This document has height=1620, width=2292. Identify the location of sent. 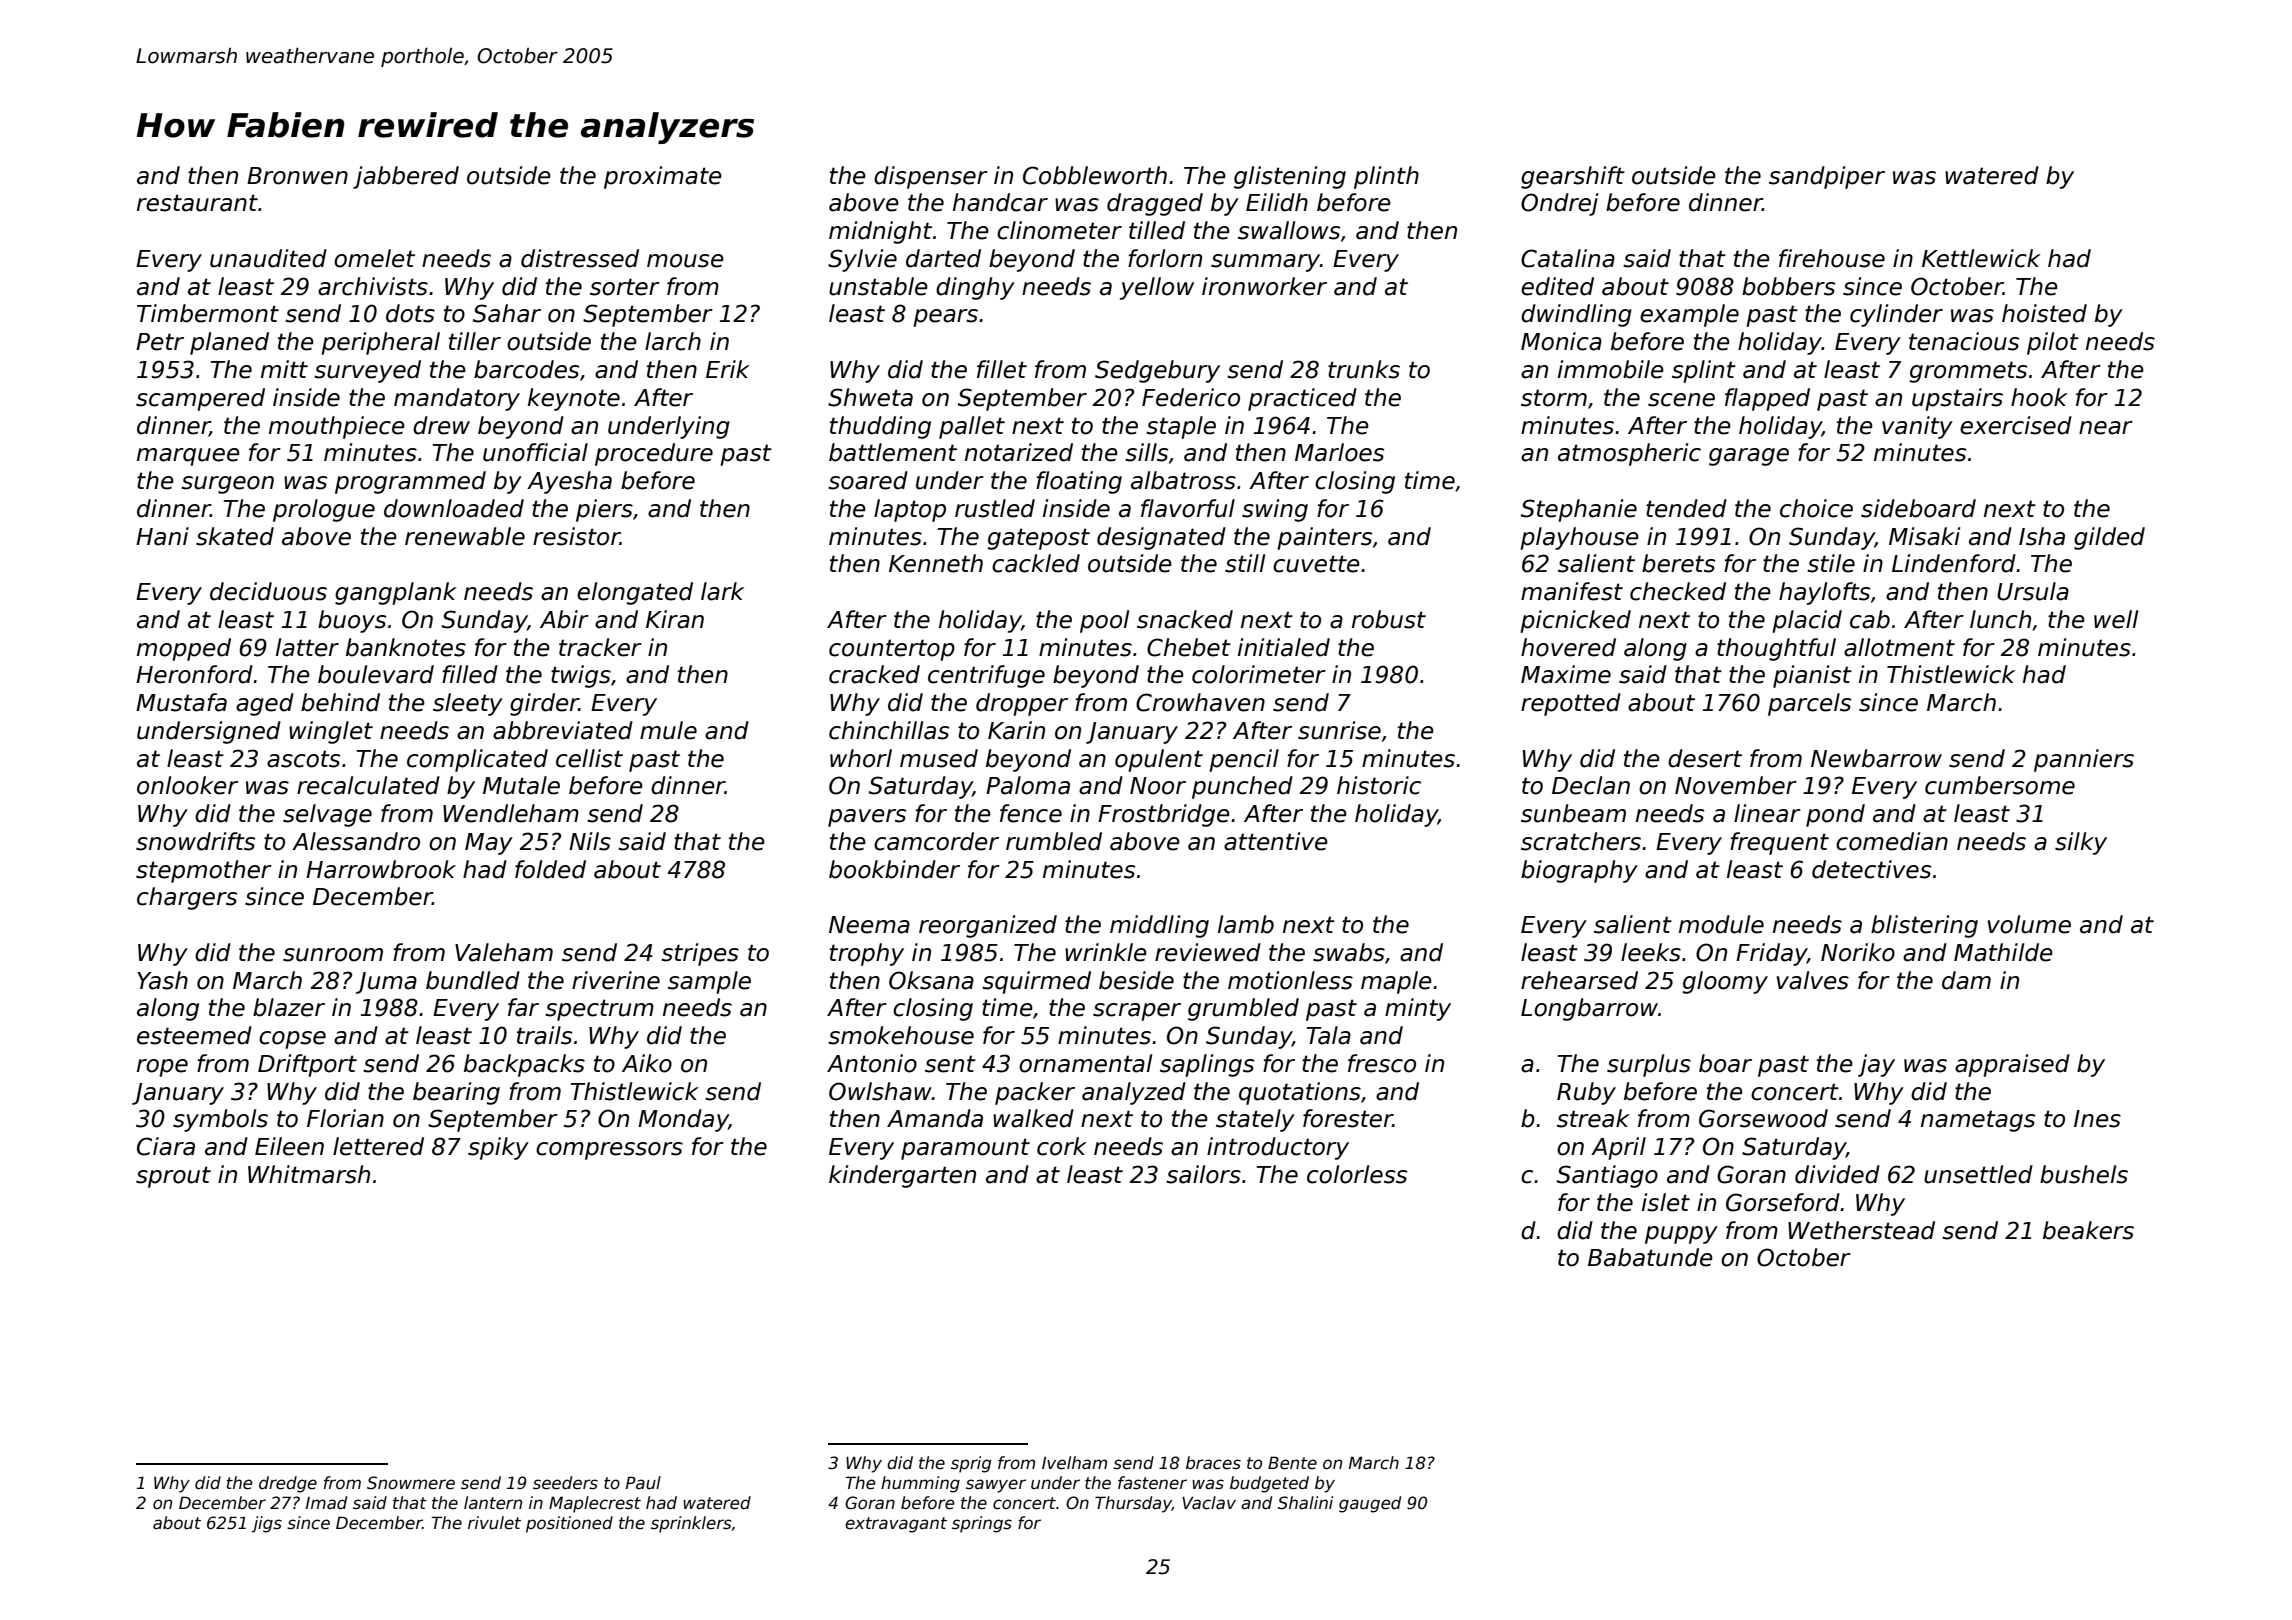
(950, 1064).
